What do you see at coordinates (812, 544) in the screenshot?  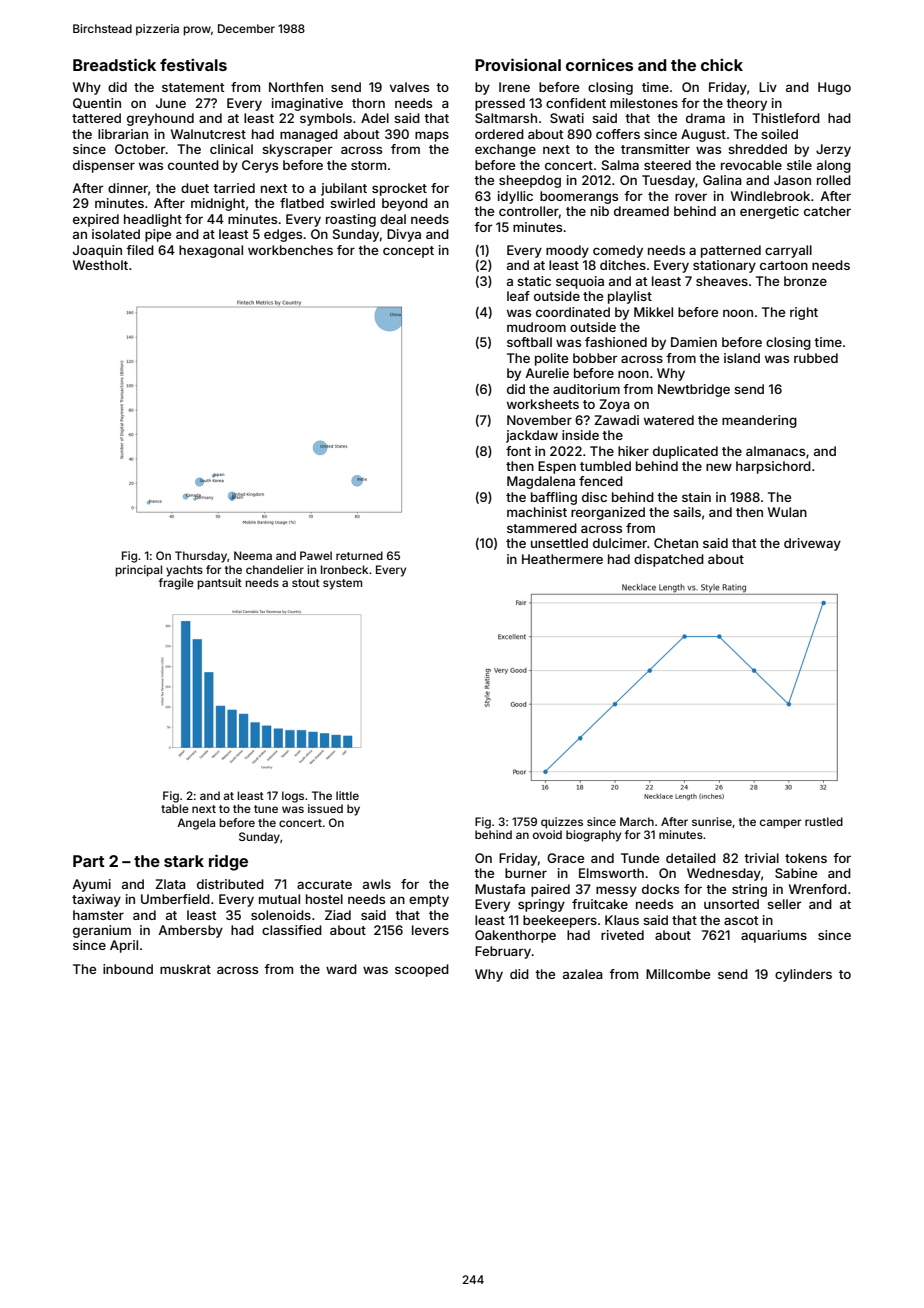 I see `driveway` at bounding box center [812, 544].
